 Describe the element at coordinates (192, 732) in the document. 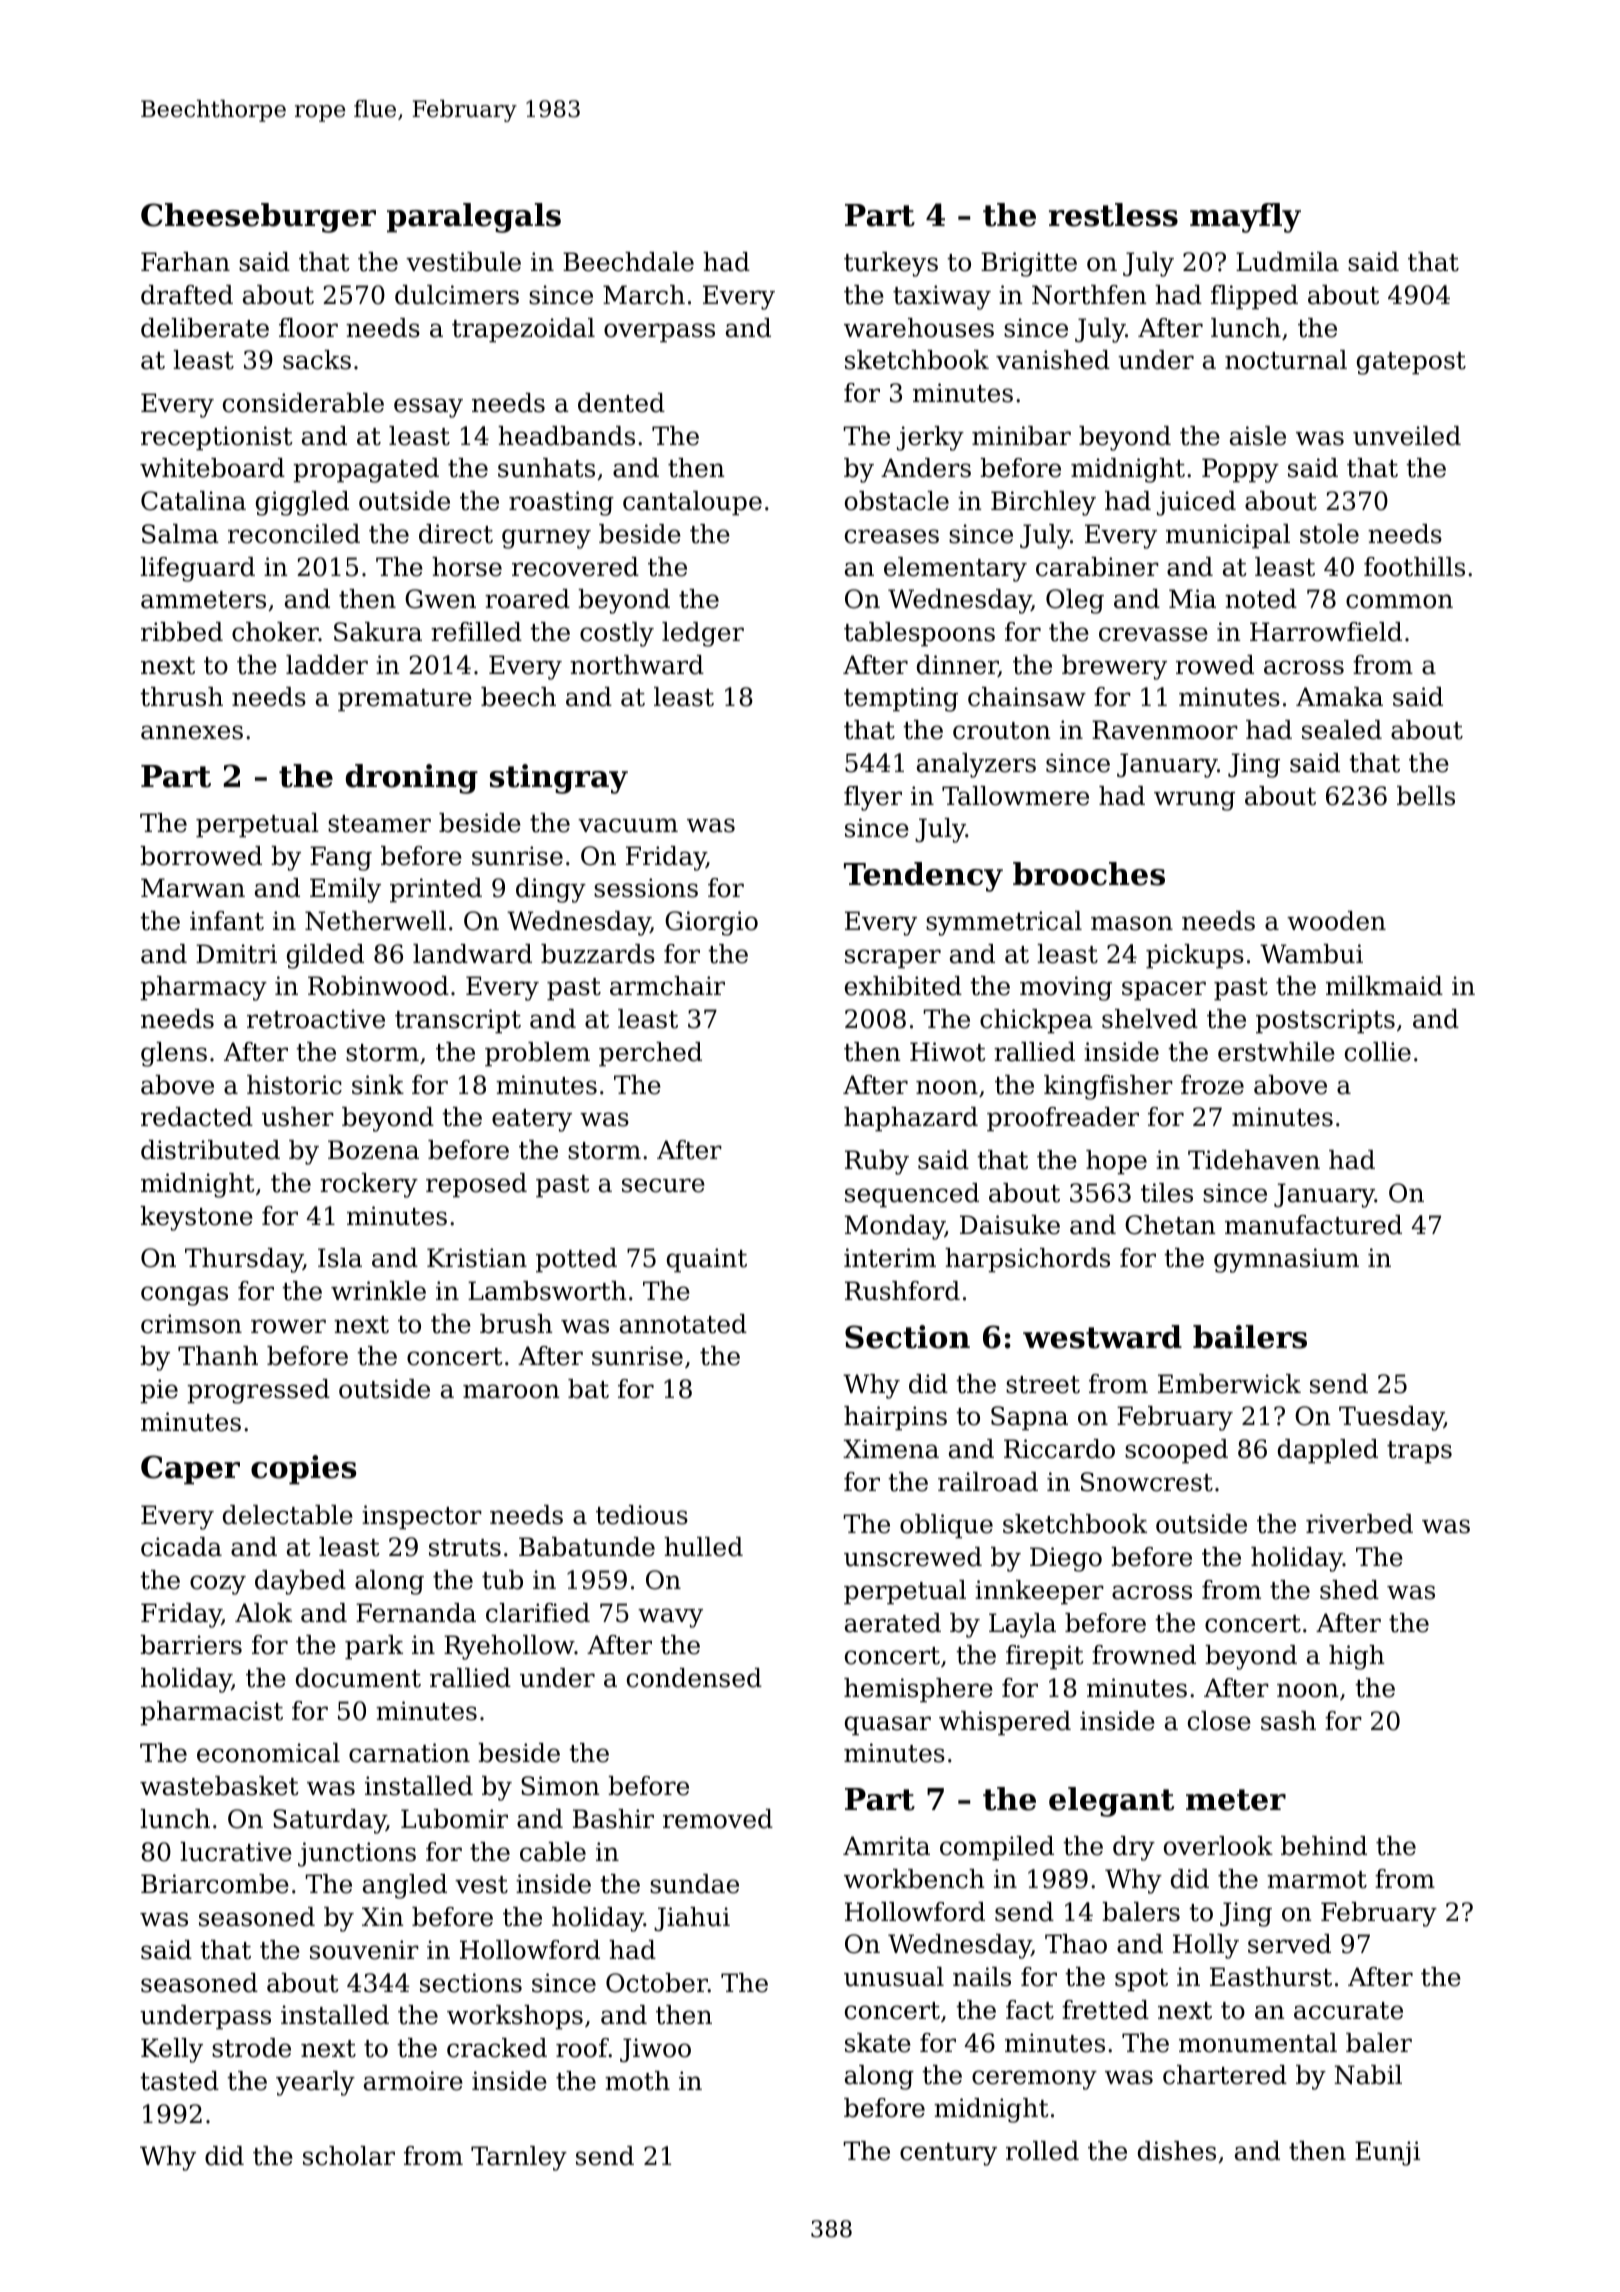

I see `annexes` at that location.
